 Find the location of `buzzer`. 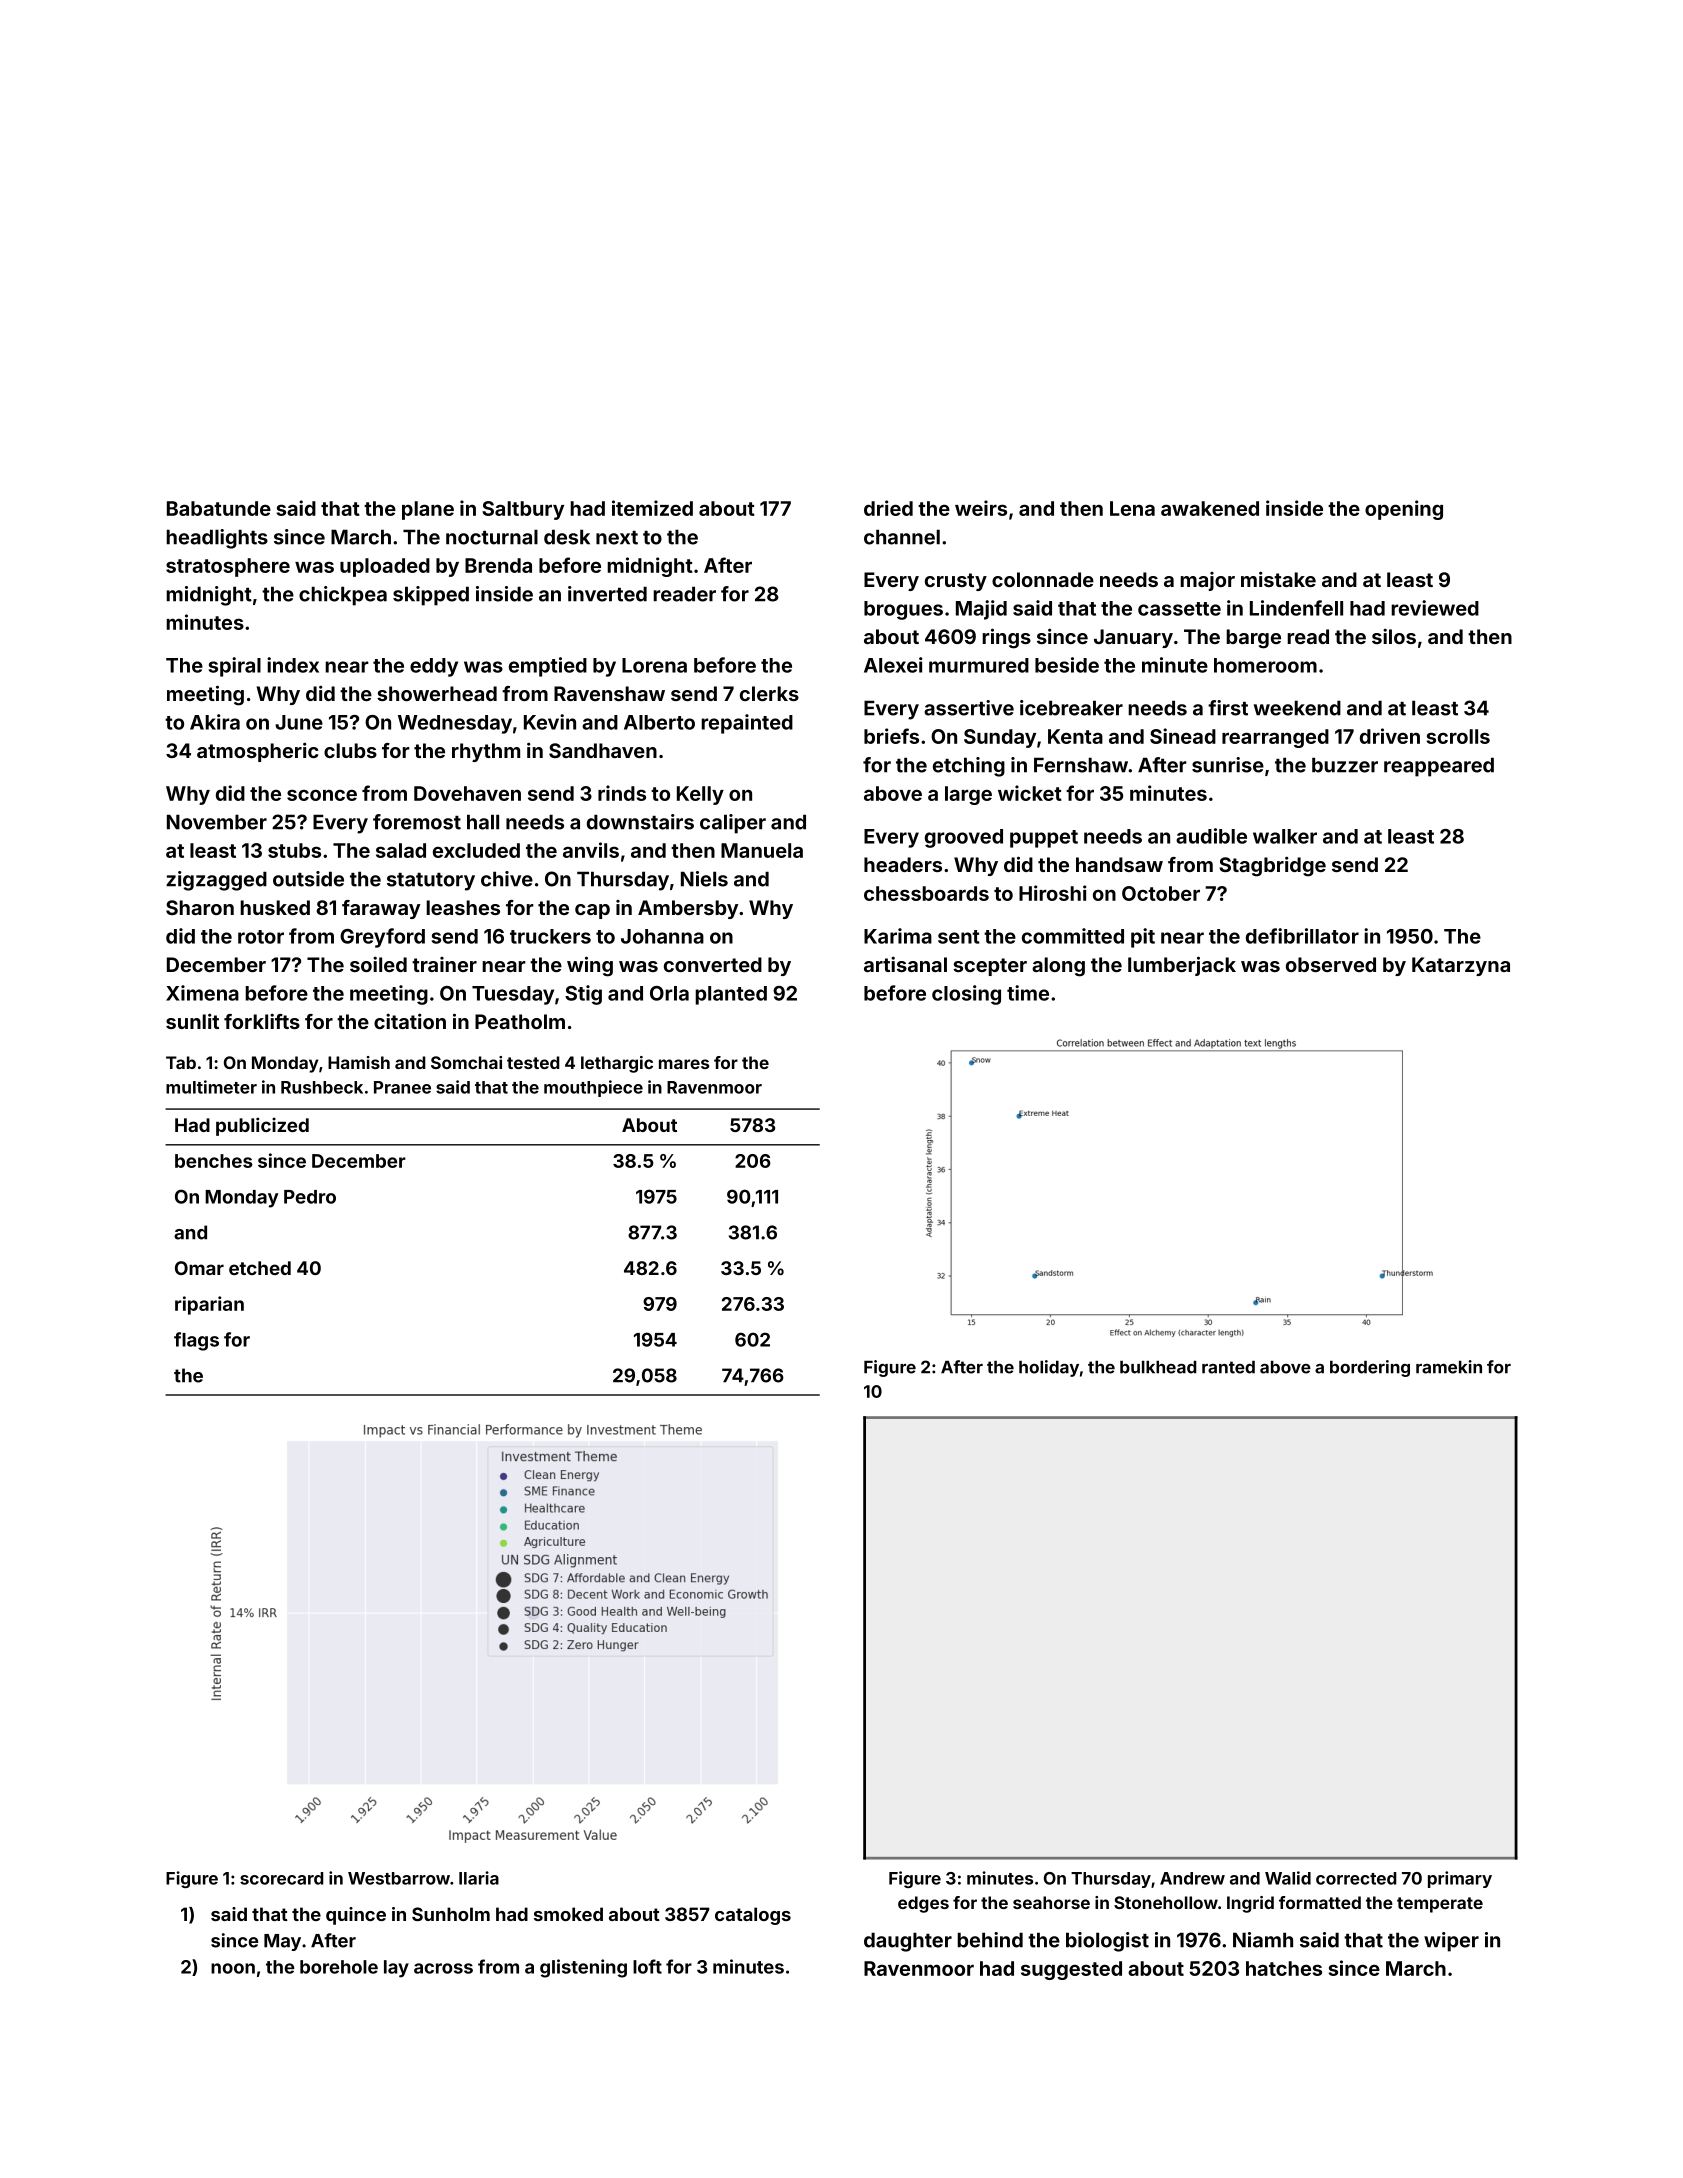

buzzer is located at coordinates (1345, 765).
